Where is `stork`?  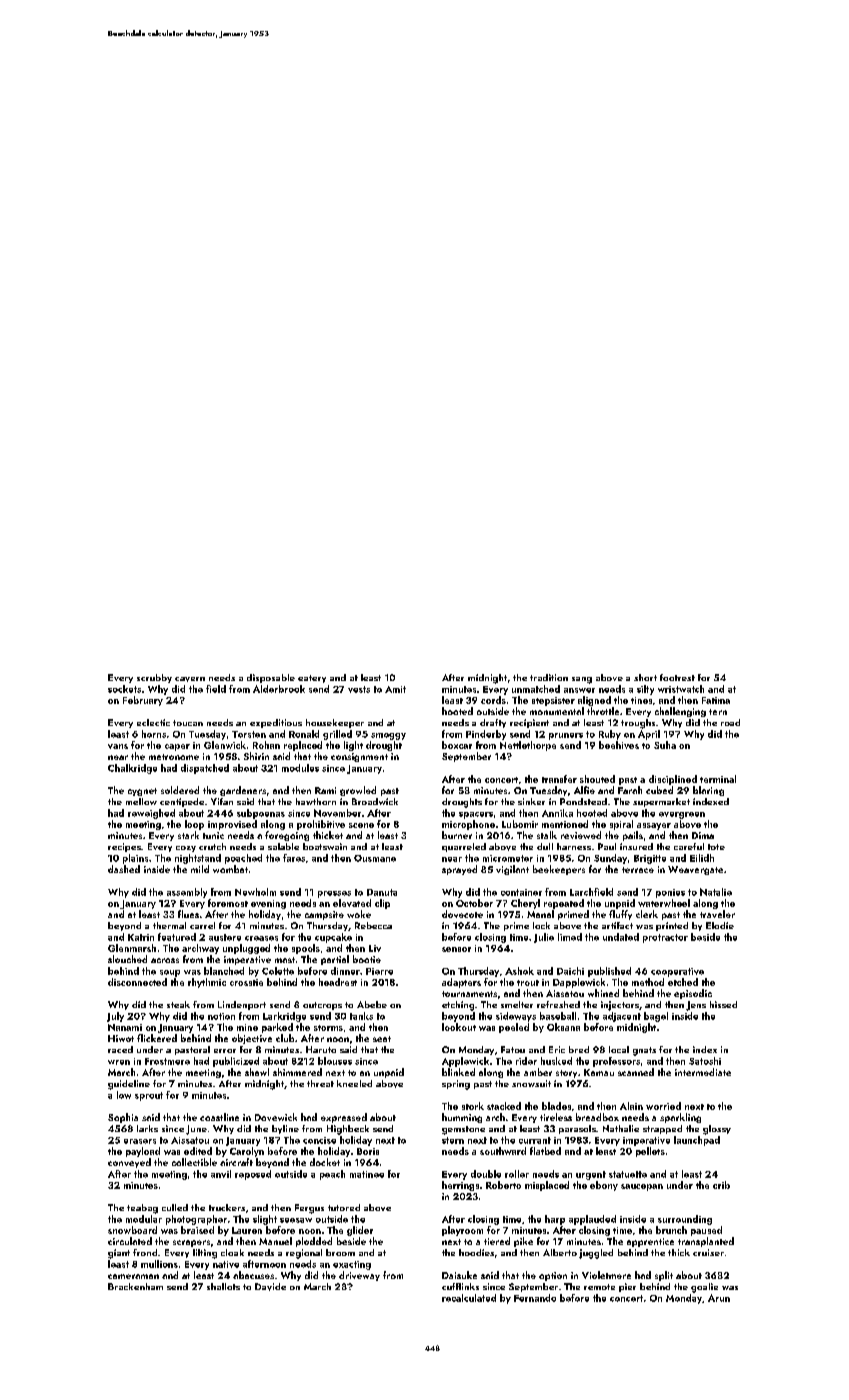
stork is located at coordinates (473, 1106).
